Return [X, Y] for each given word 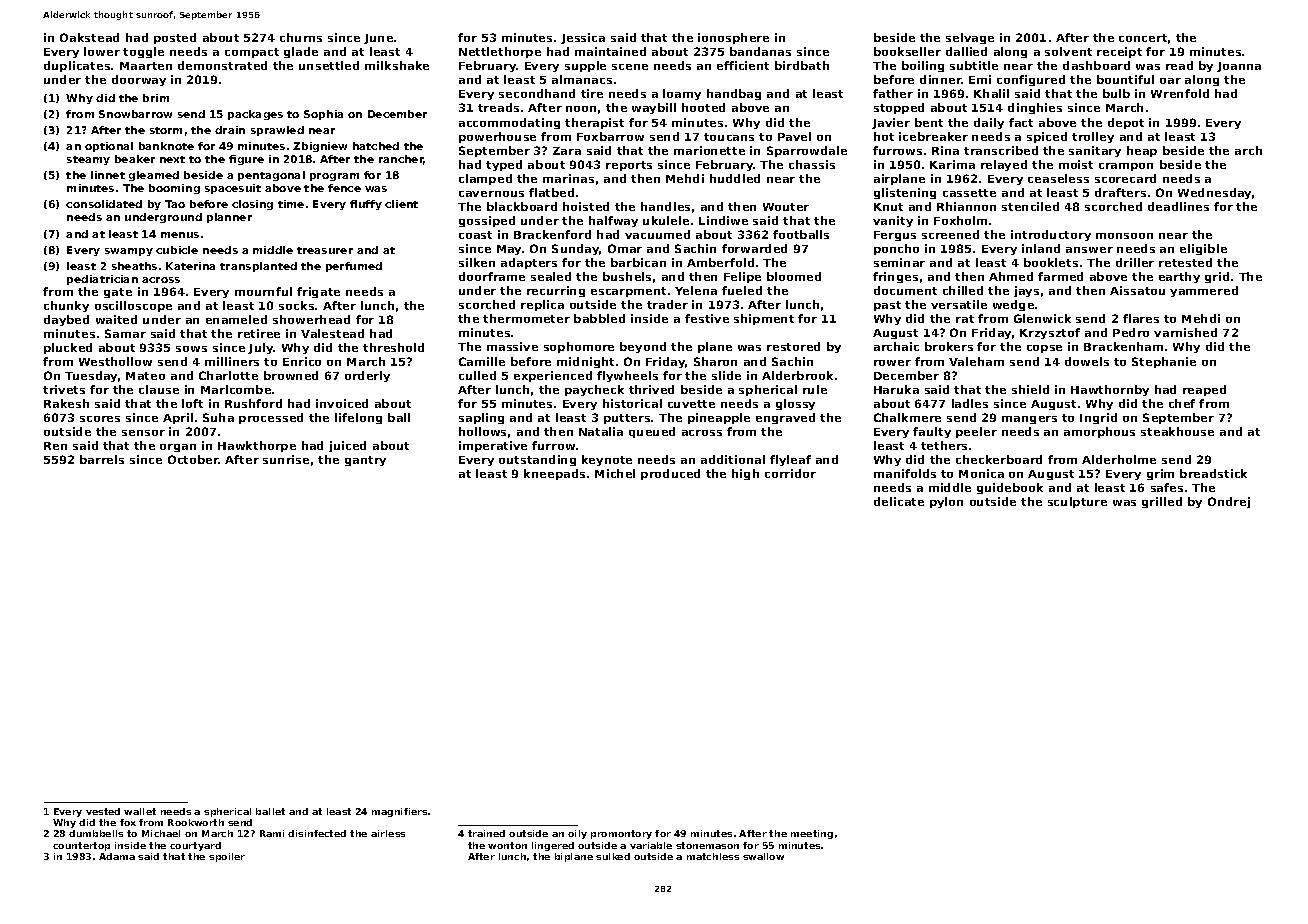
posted [175, 38]
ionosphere [733, 38]
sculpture [1077, 502]
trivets [64, 389]
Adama [117, 856]
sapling [481, 418]
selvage [970, 38]
